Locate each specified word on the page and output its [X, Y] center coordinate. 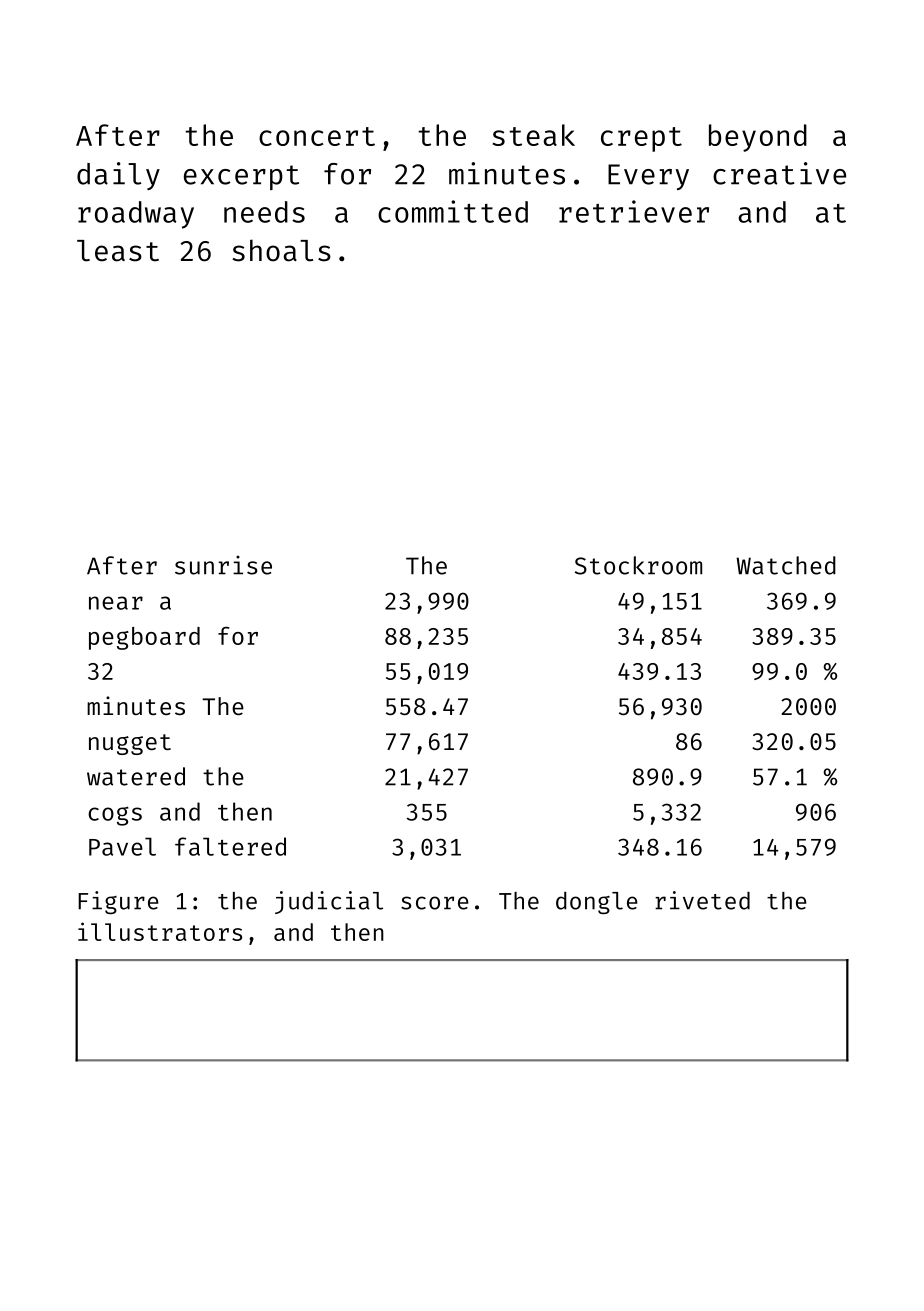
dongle [597, 903]
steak [534, 135]
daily [118, 176]
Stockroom [638, 565]
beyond [758, 138]
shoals [281, 250]
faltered [230, 846]
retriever [634, 211]
